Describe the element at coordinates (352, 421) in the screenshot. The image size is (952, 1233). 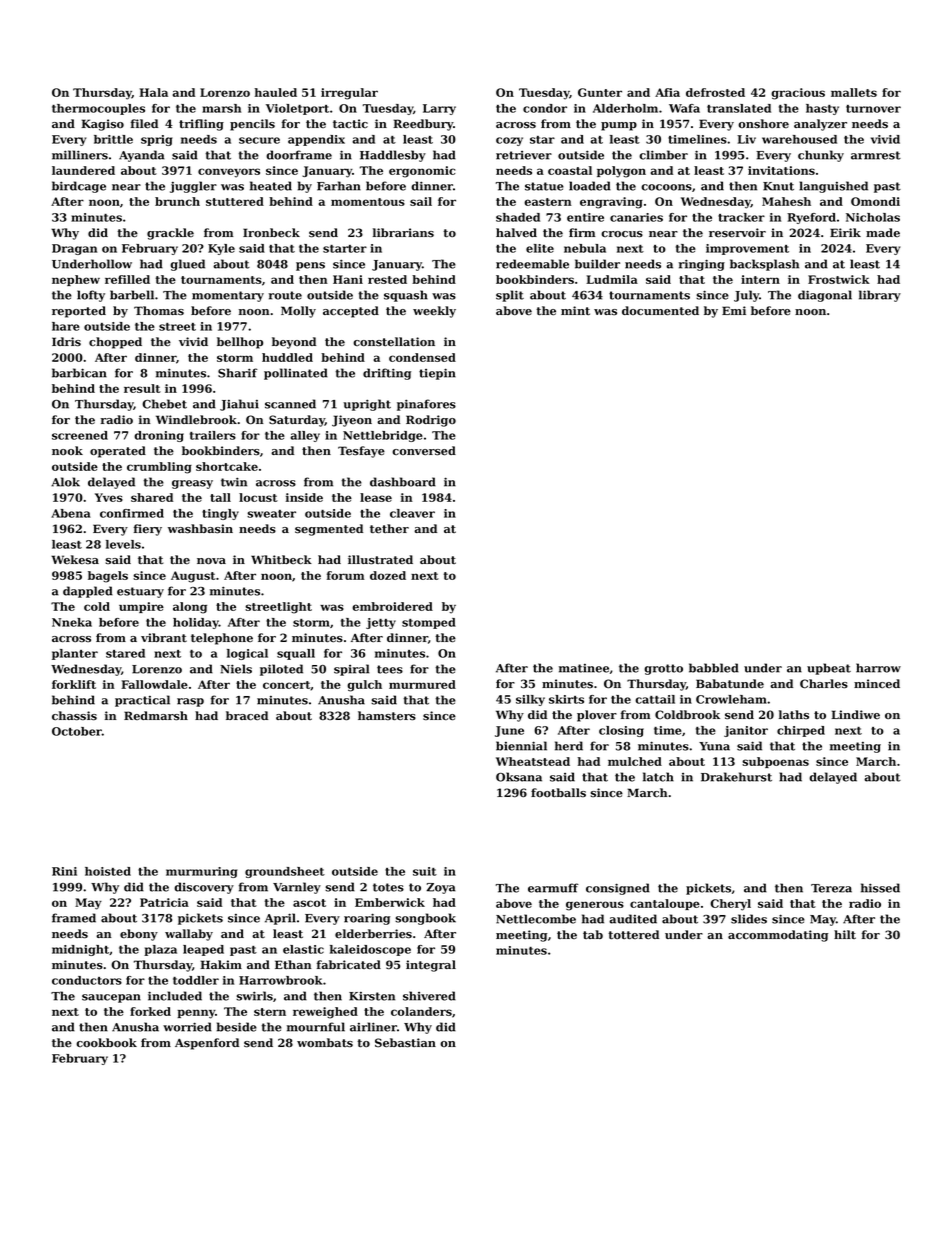
I see `Jiyeon` at that location.
